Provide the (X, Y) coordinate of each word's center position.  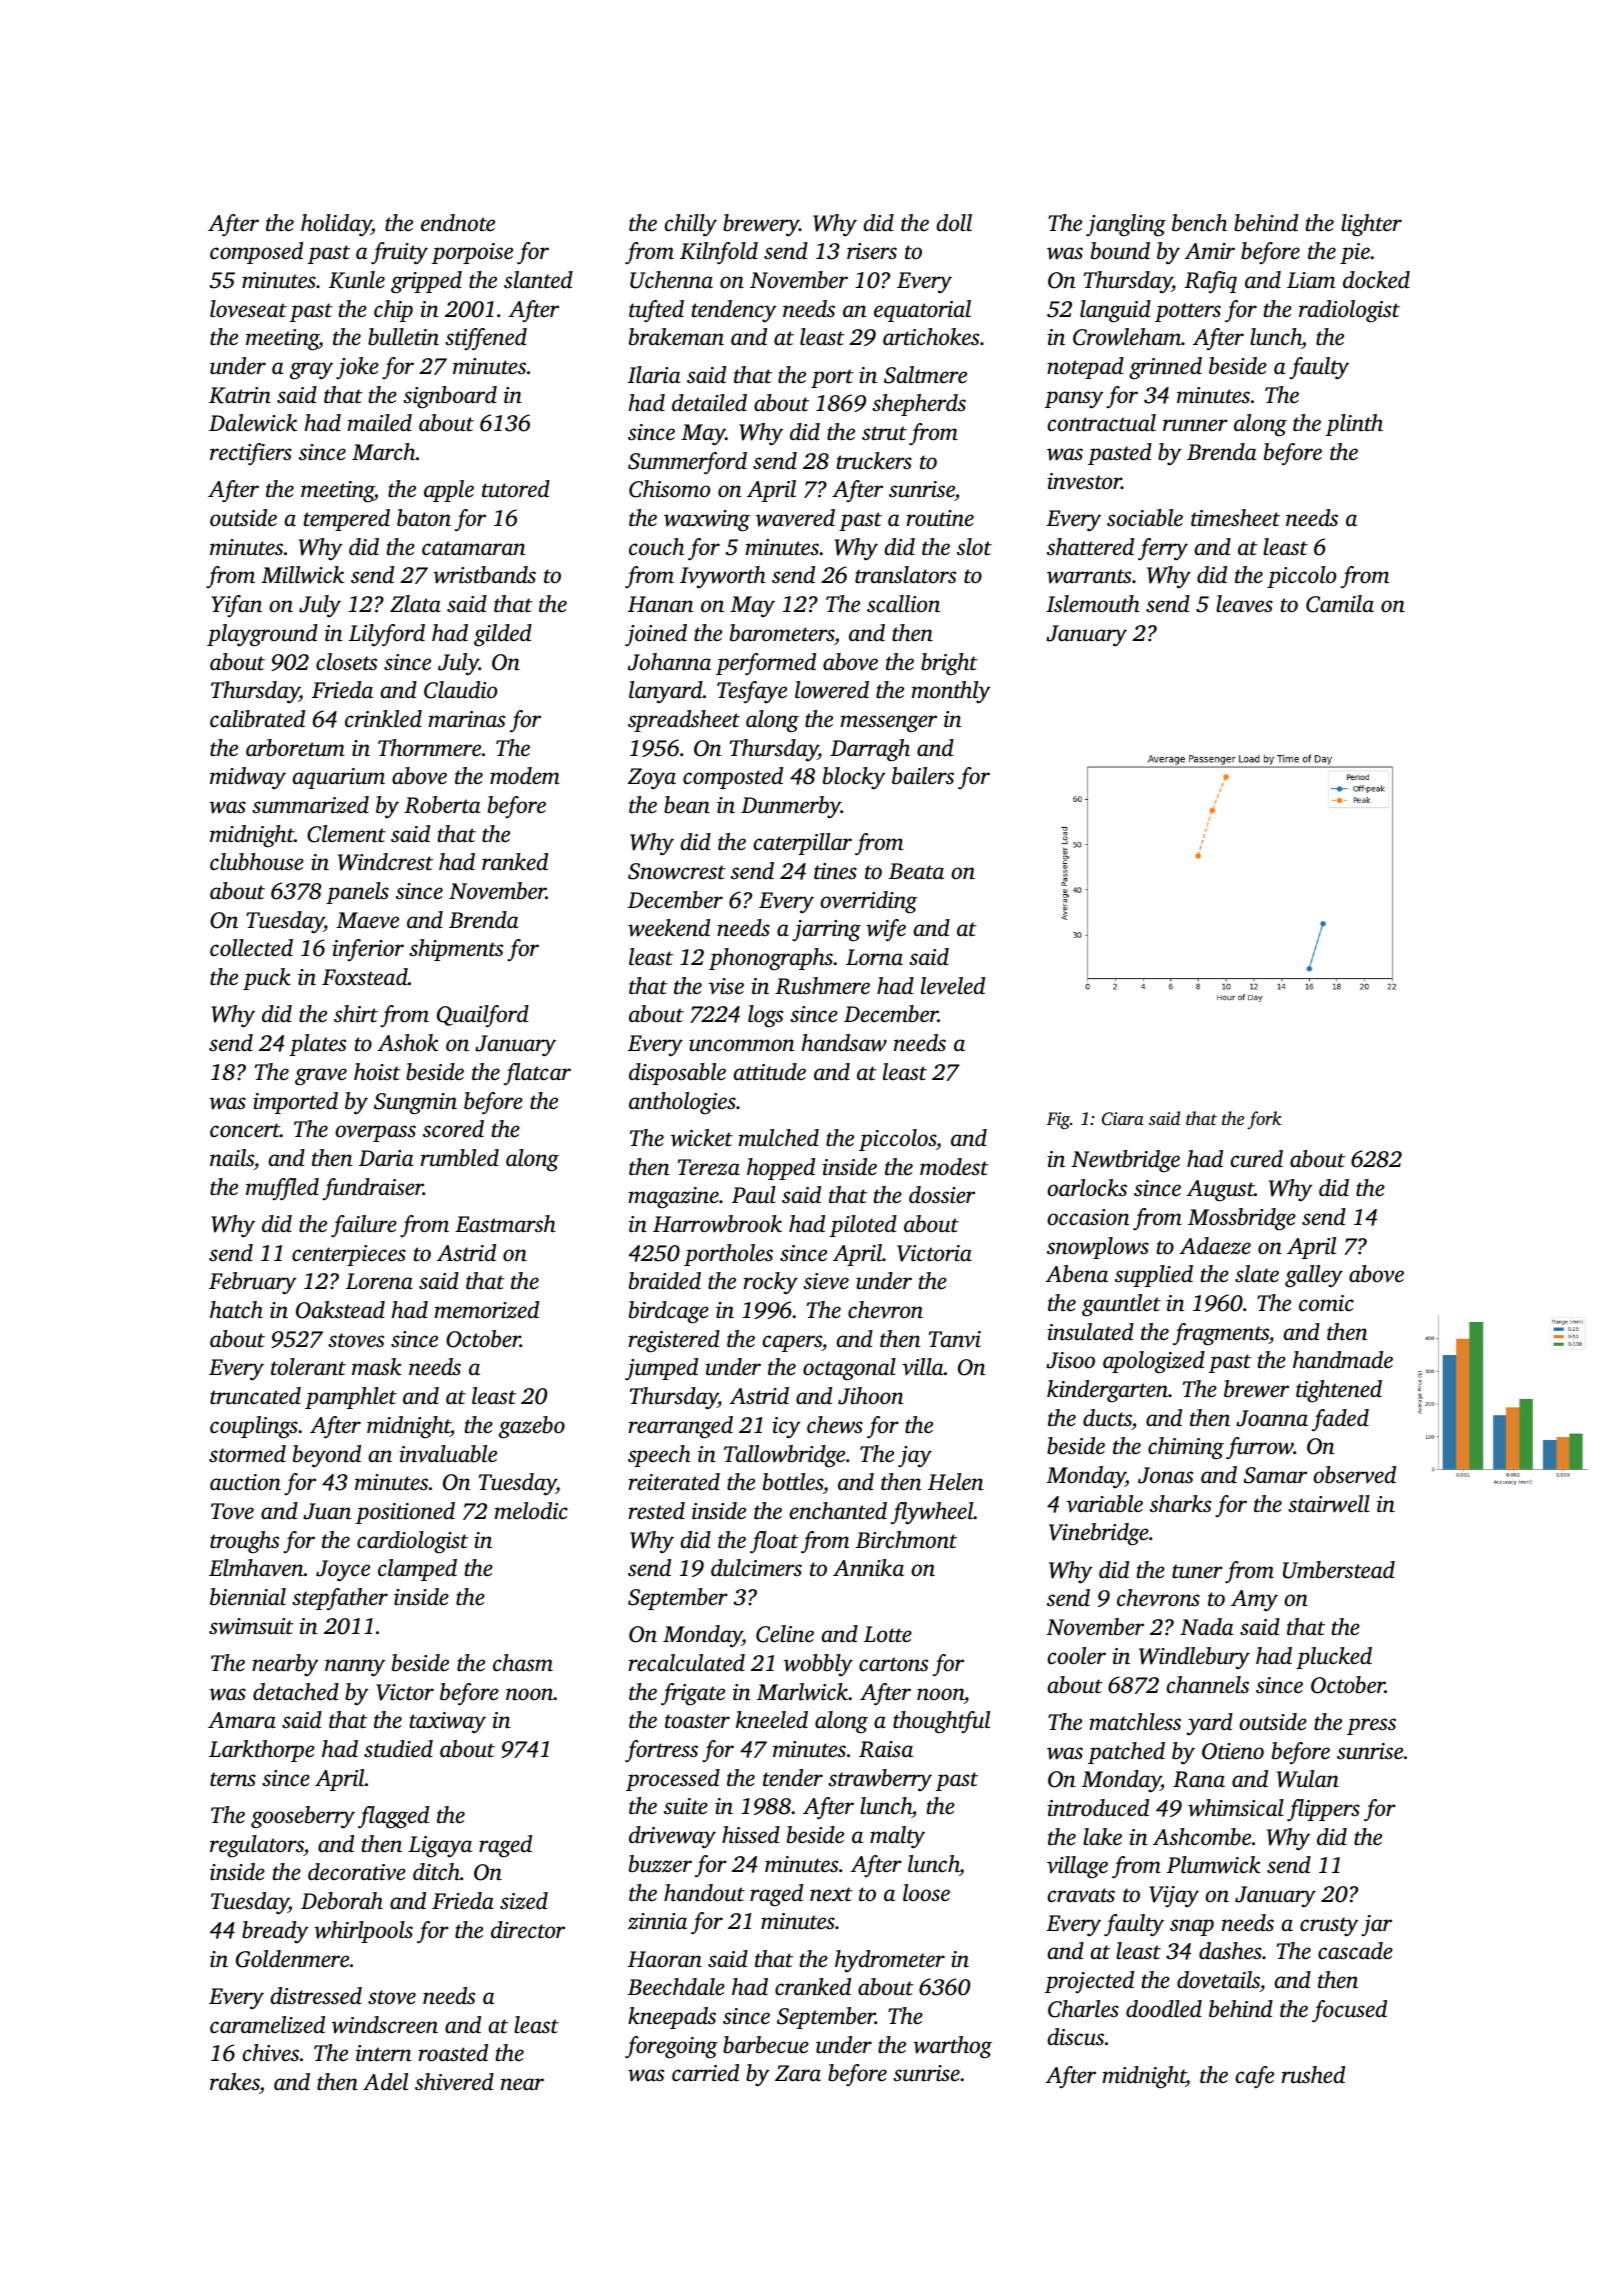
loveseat (248, 309)
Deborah (342, 1901)
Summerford (687, 463)
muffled (282, 1189)
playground (262, 635)
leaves (1244, 604)
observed (1354, 1475)
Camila (1340, 604)
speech (659, 1456)
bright (949, 664)
